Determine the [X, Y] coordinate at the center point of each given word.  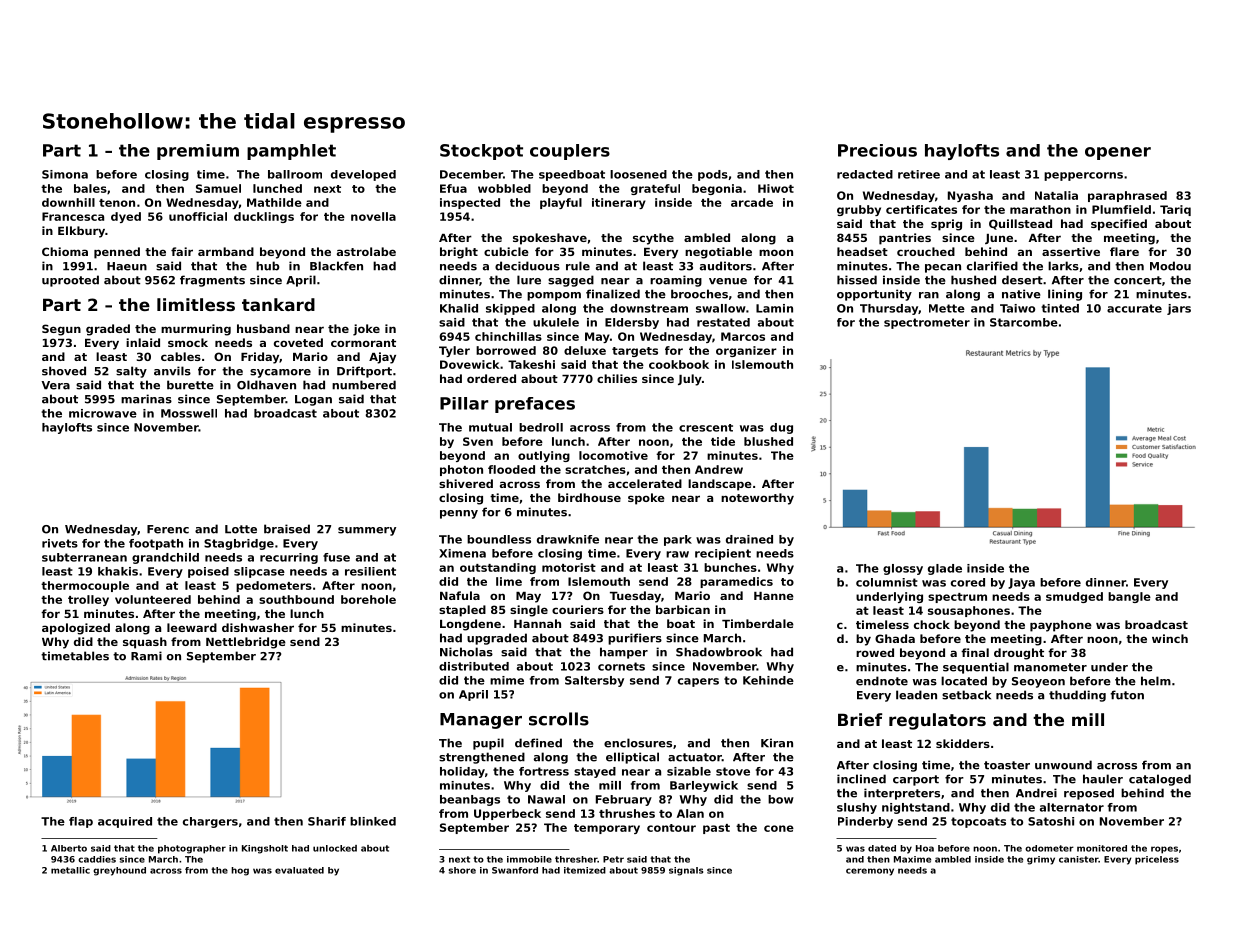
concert [1138, 280]
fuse [336, 557]
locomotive [613, 455]
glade [945, 569]
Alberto [69, 848]
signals [686, 871]
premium [198, 152]
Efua [453, 188]
